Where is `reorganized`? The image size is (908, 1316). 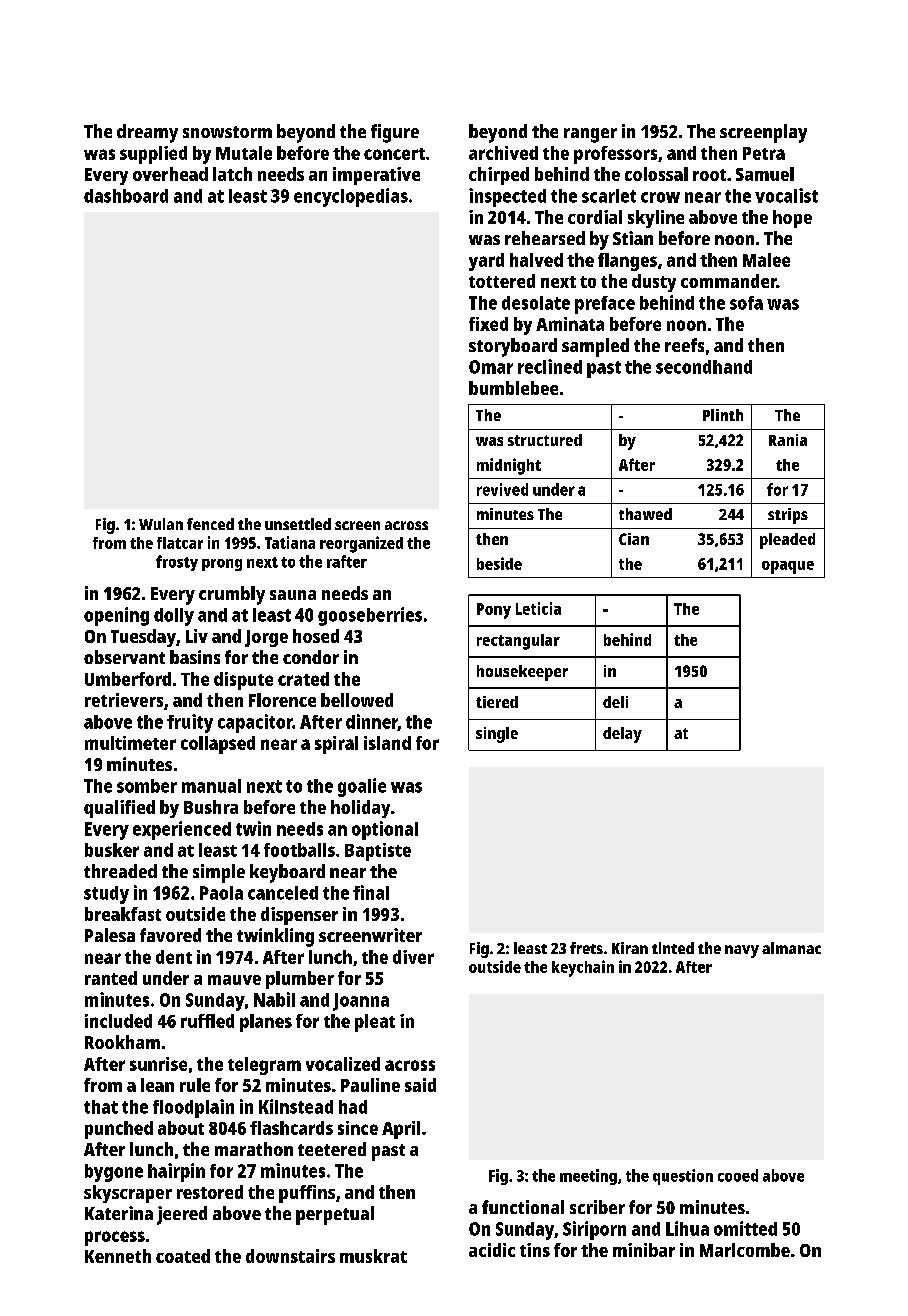 reorganized is located at coordinates (361, 544).
